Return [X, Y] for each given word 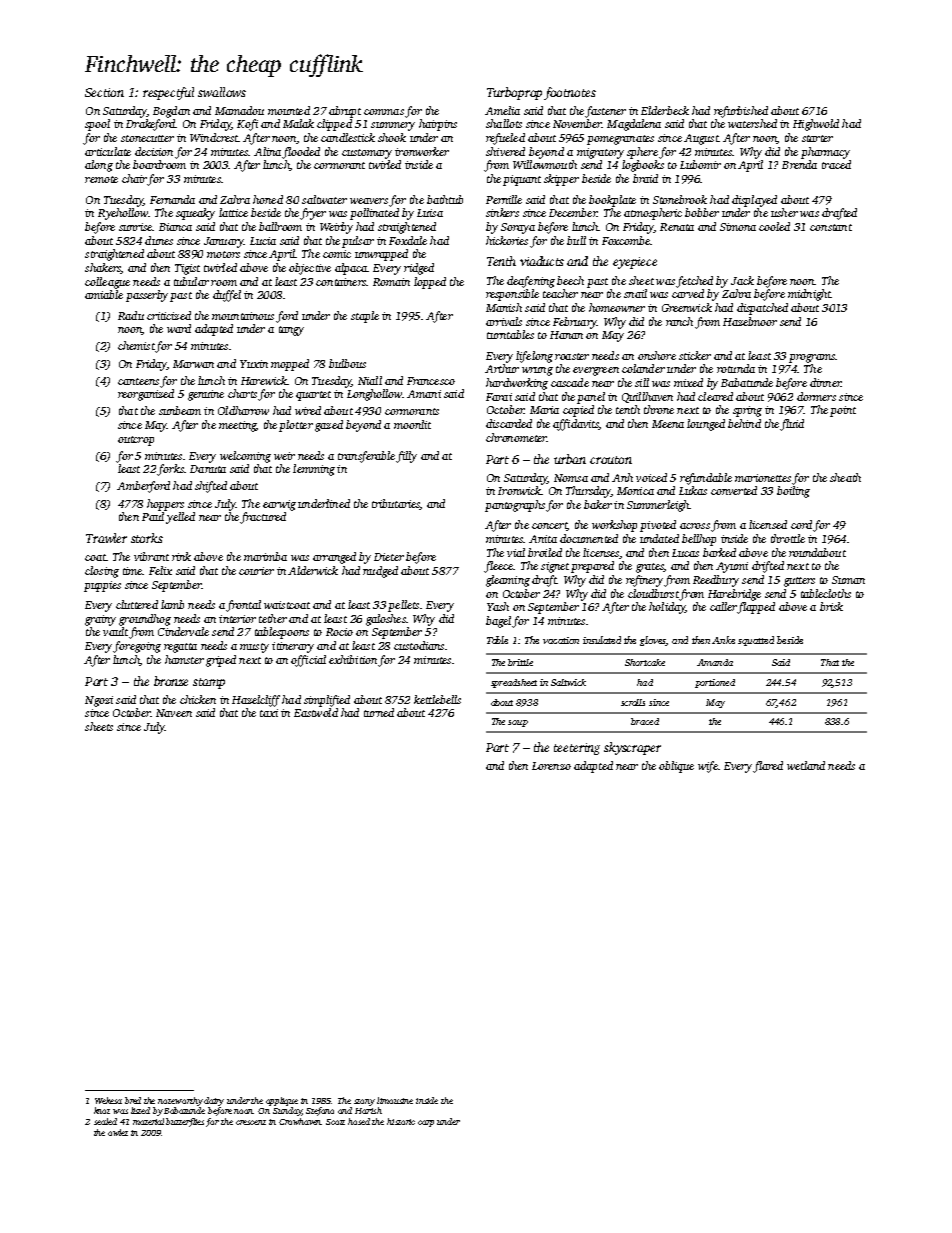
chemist [136, 345]
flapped [756, 608]
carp [426, 1123]
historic [401, 1121]
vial [516, 552]
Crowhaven [300, 1121]
